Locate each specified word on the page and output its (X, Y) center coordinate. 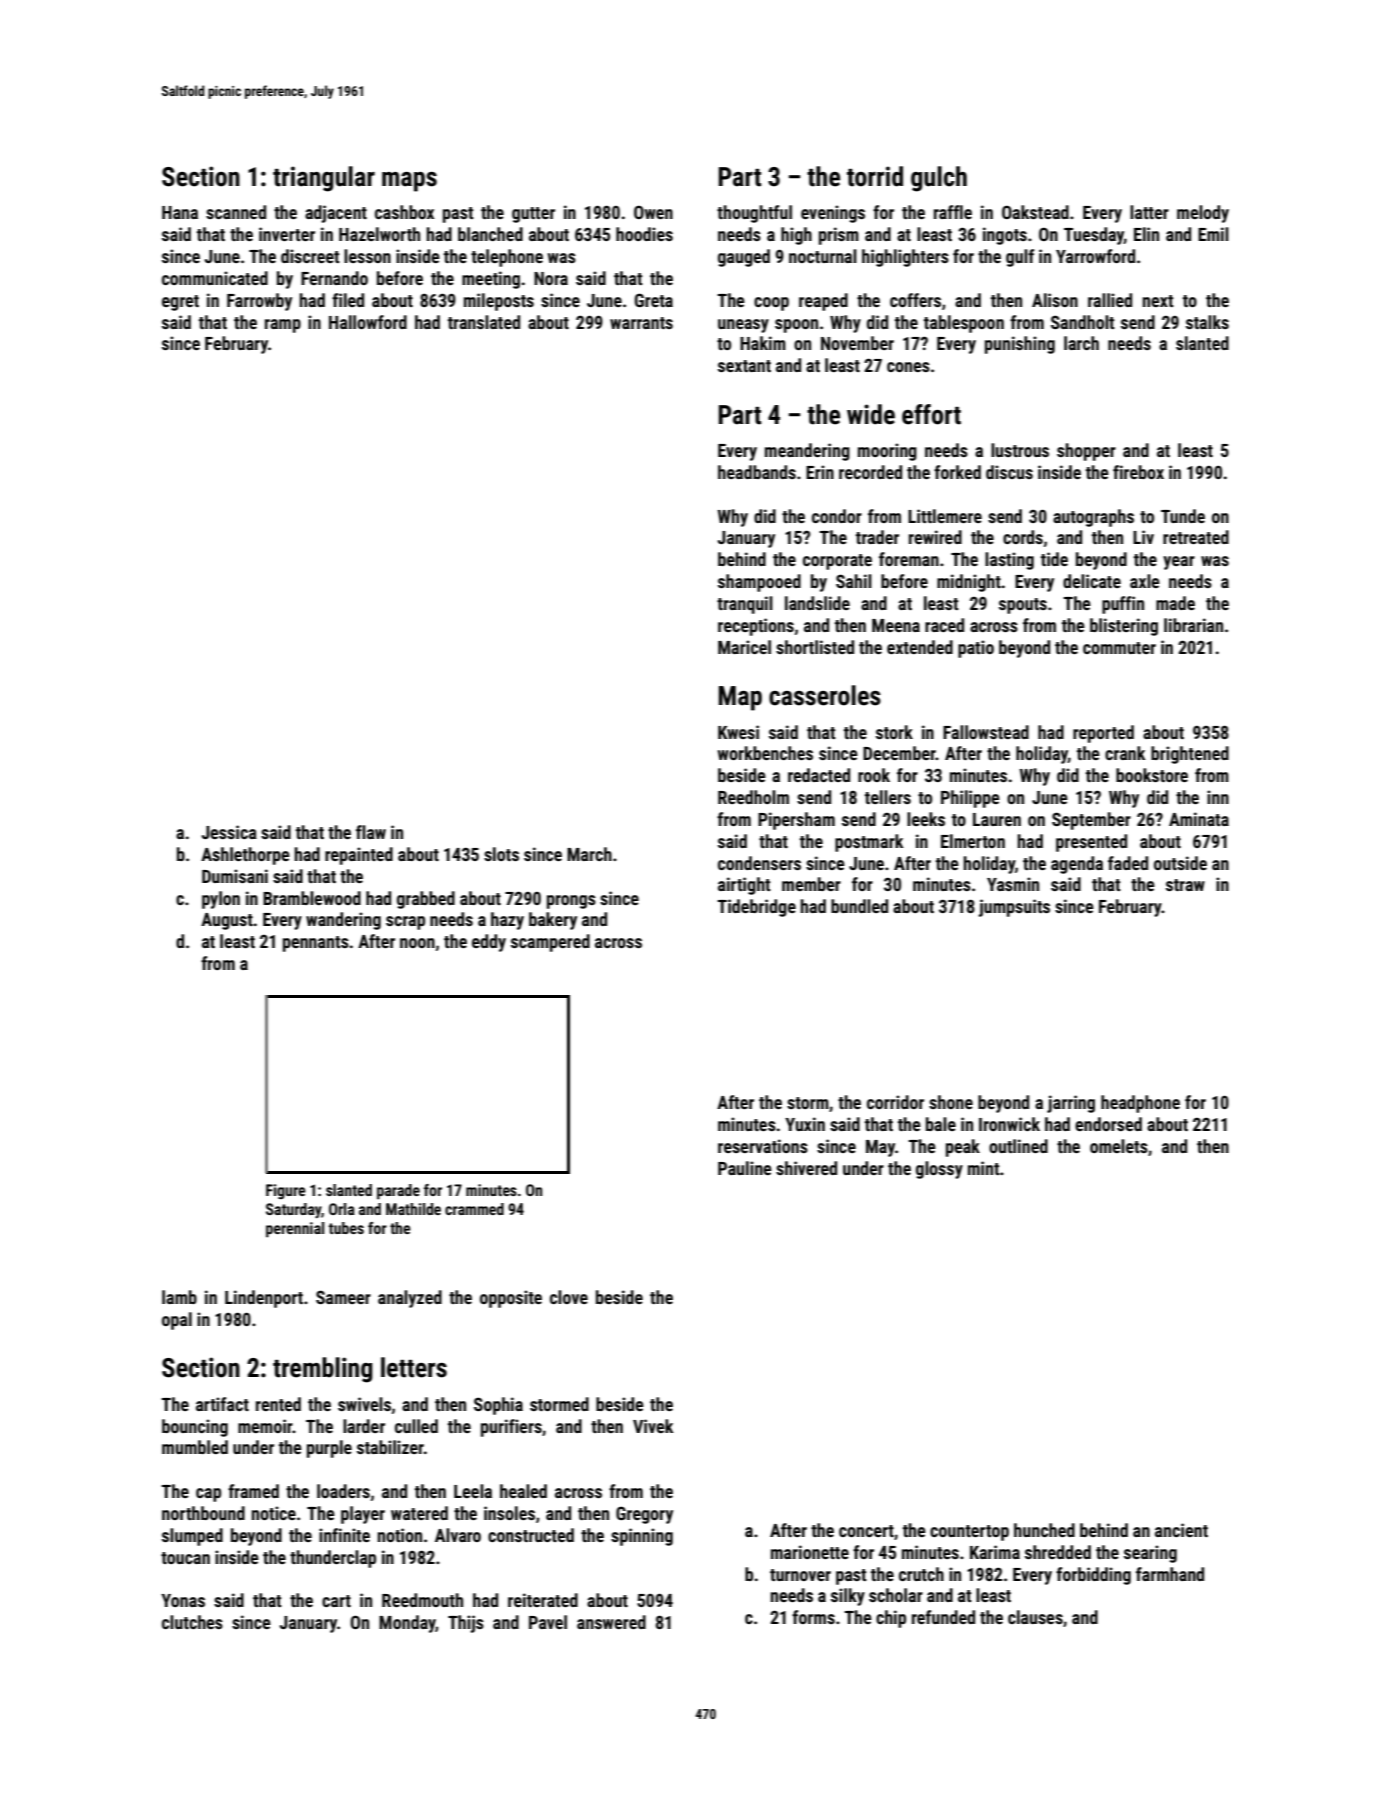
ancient (1181, 1530)
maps (409, 182)
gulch (939, 179)
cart (336, 1601)
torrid (875, 176)
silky (848, 1597)
